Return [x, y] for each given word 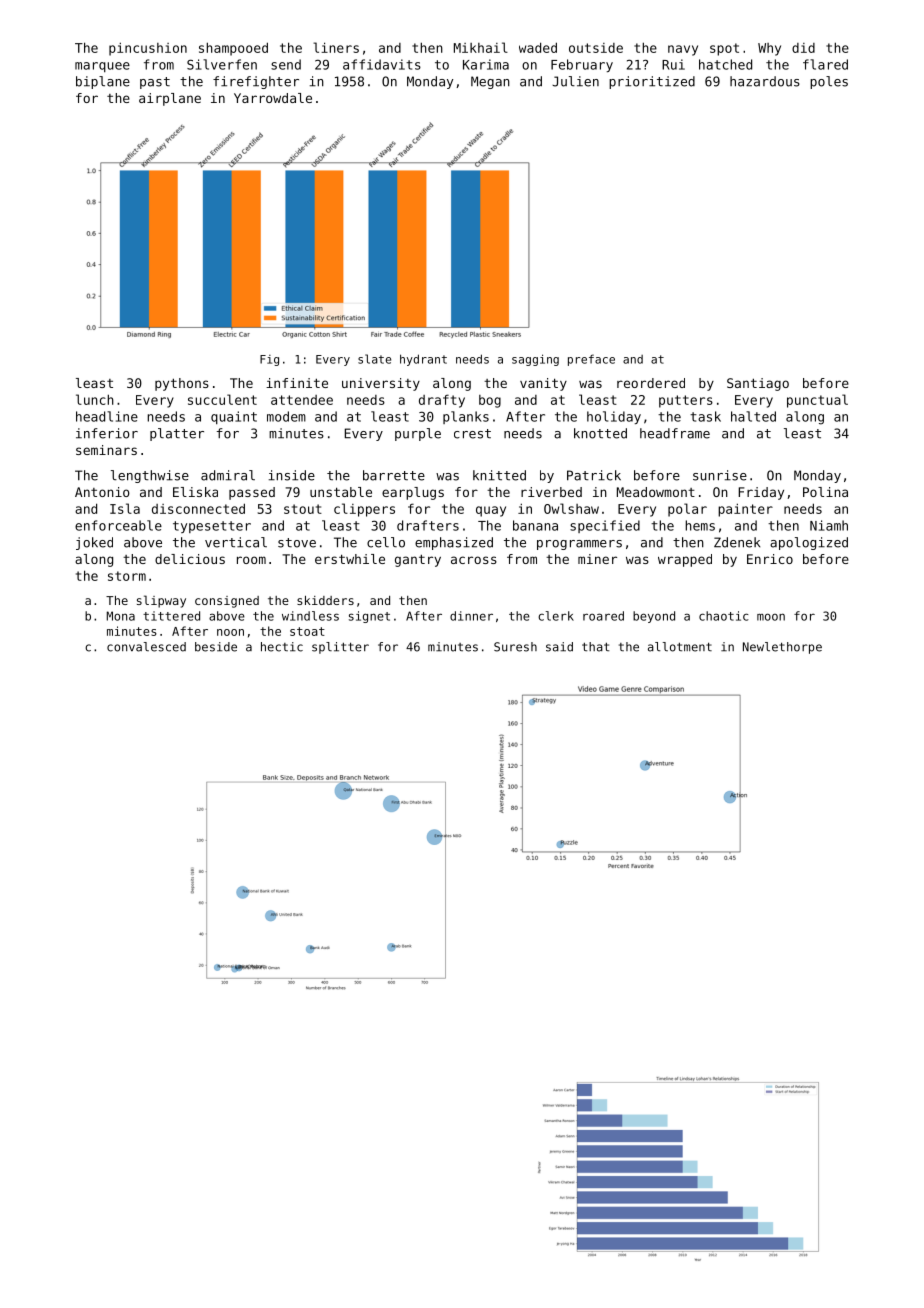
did [803, 48]
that [595, 647]
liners [336, 47]
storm [127, 576]
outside [596, 48]
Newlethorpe [782, 648]
